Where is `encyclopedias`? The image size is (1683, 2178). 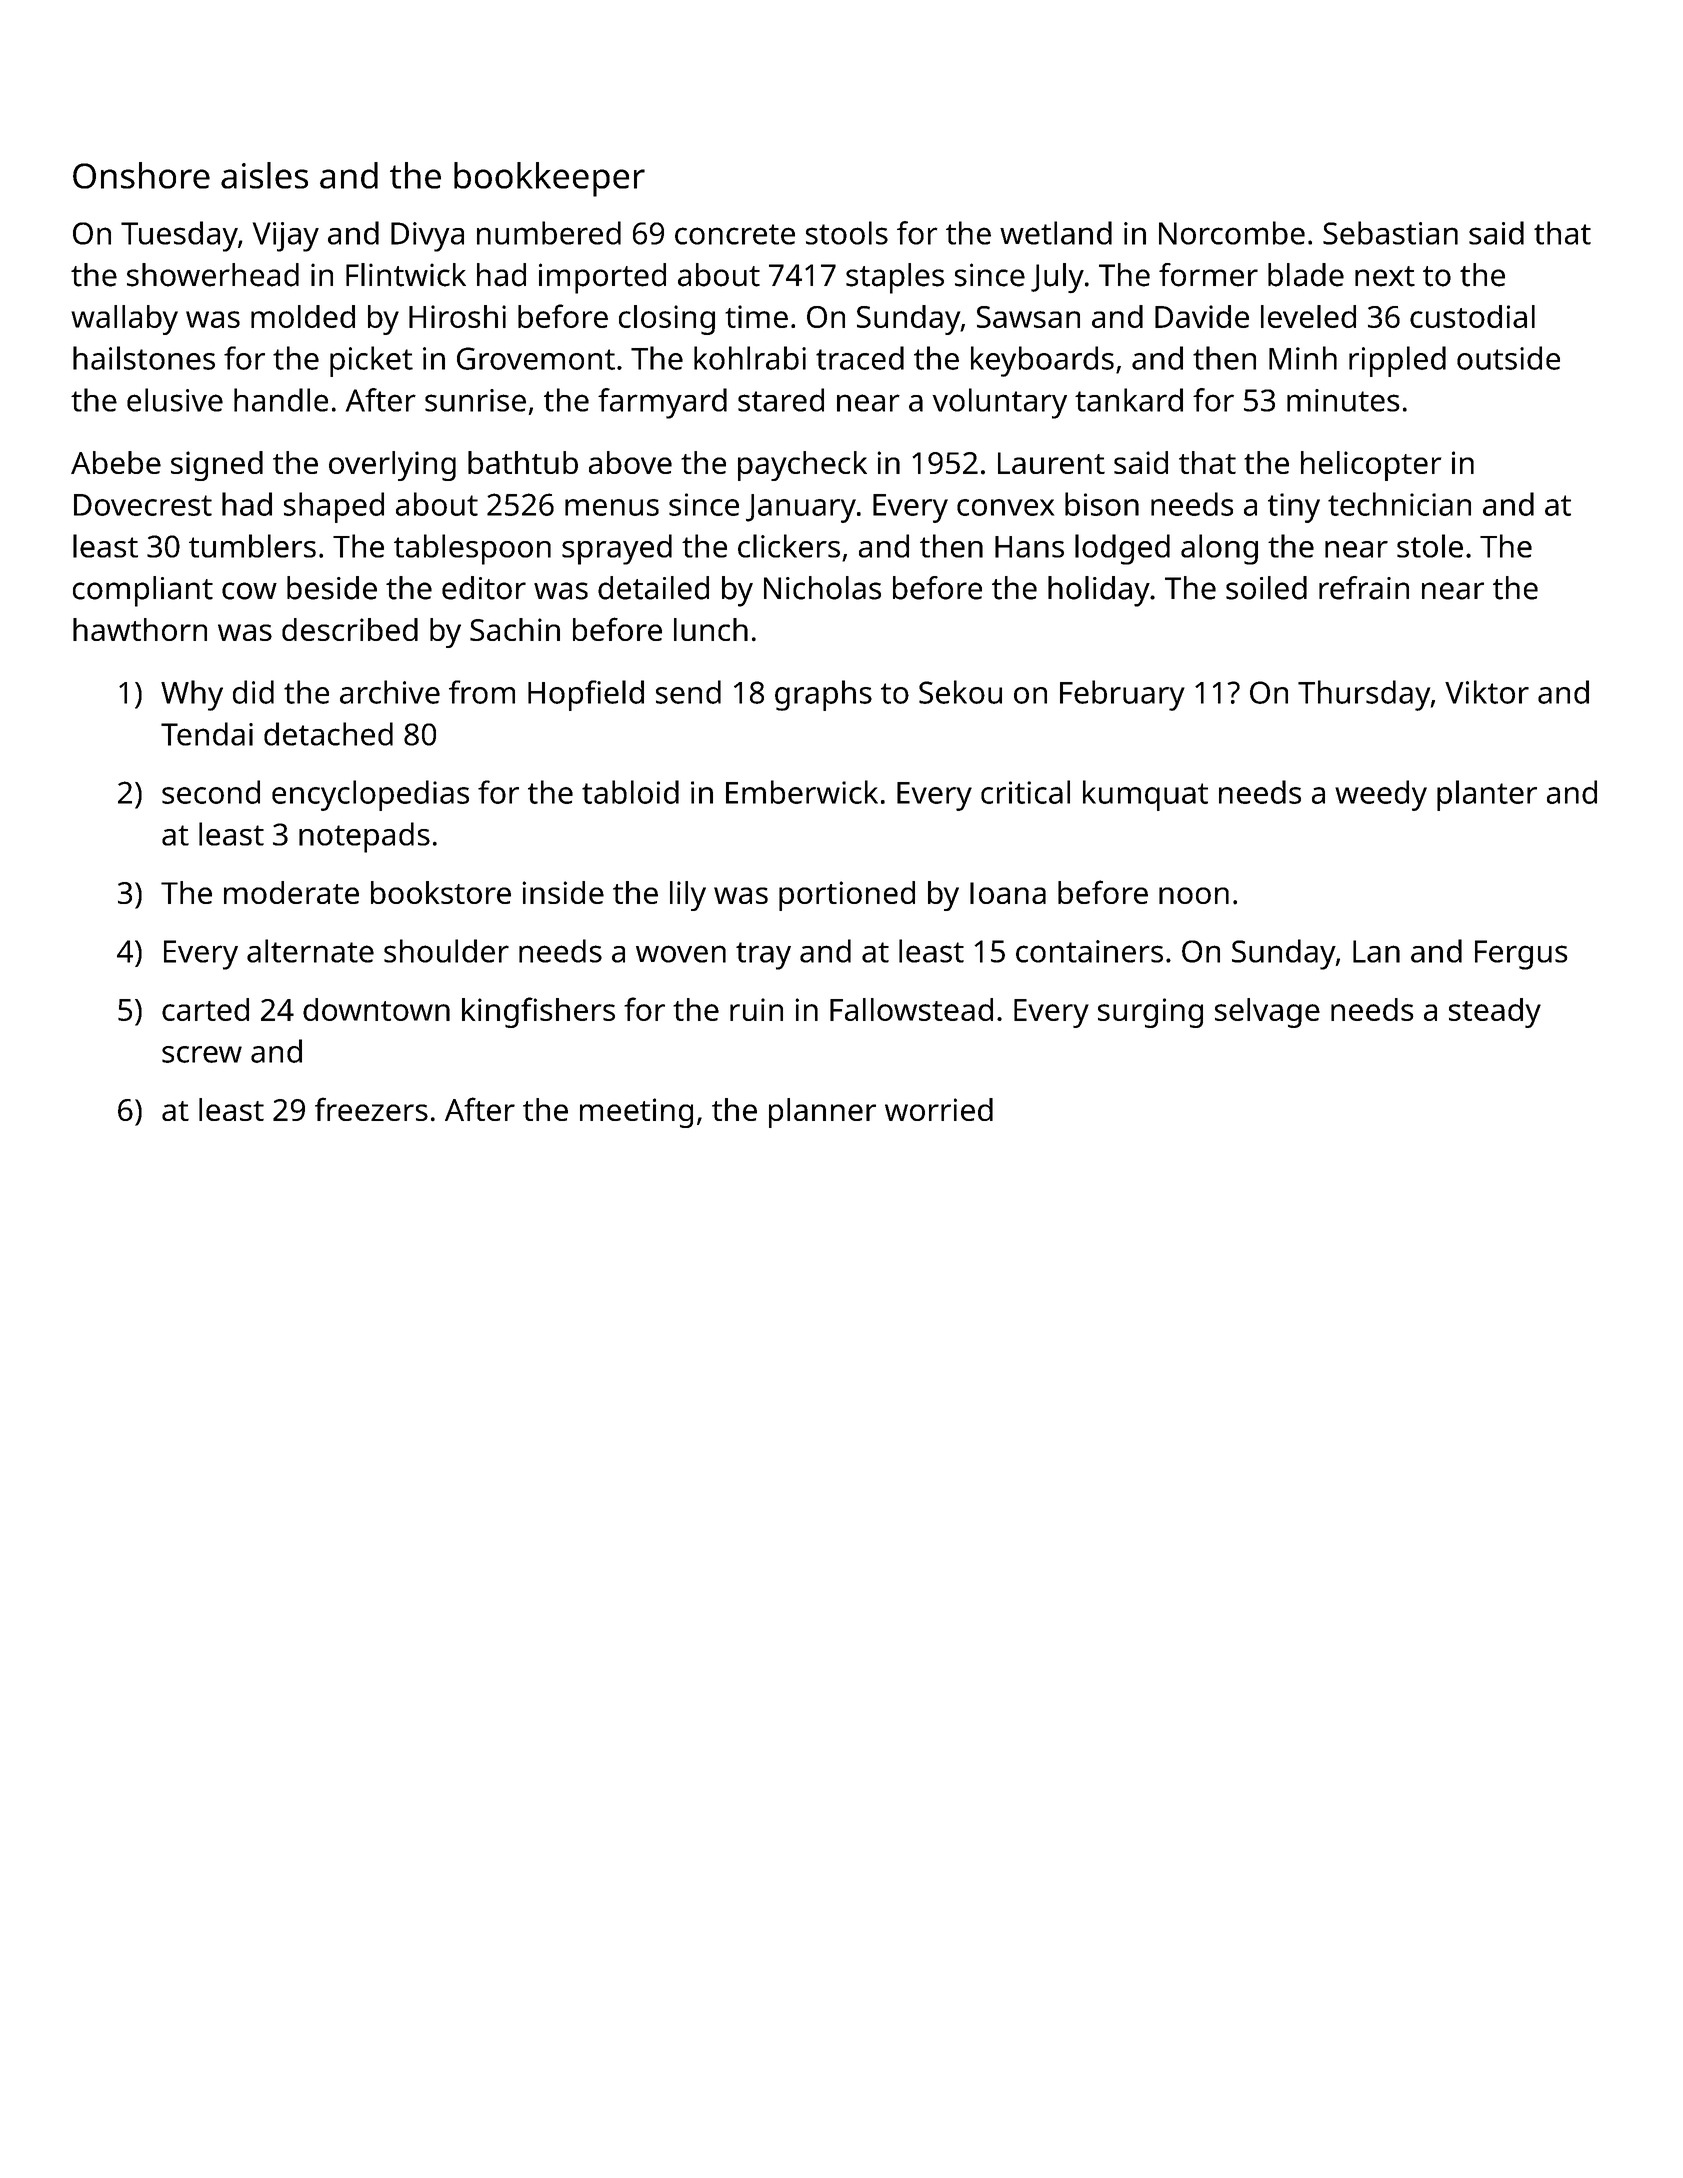
encyclopedias is located at coordinates (370, 795).
